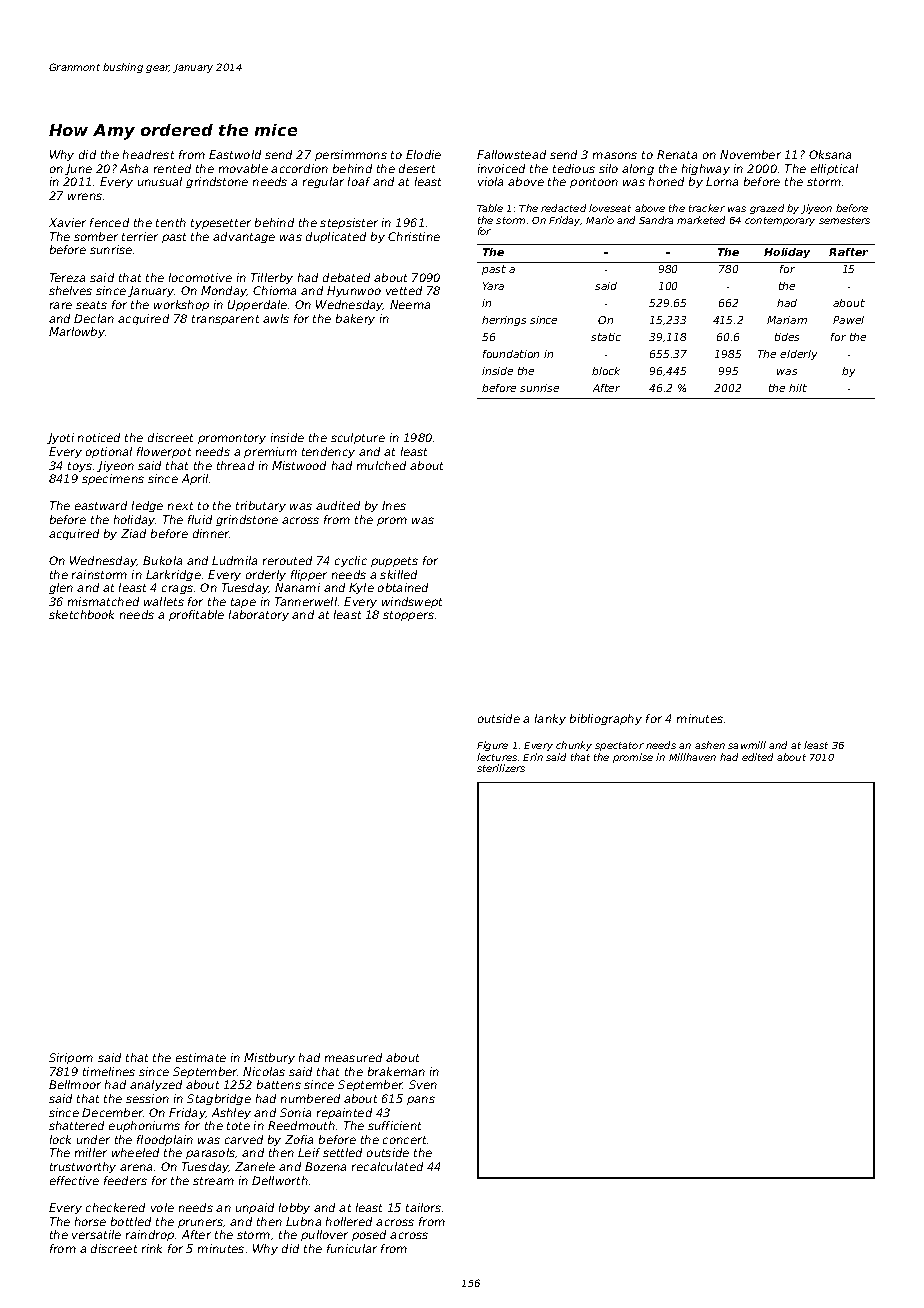  What do you see at coordinates (747, 745) in the image?
I see `sawmill` at bounding box center [747, 745].
